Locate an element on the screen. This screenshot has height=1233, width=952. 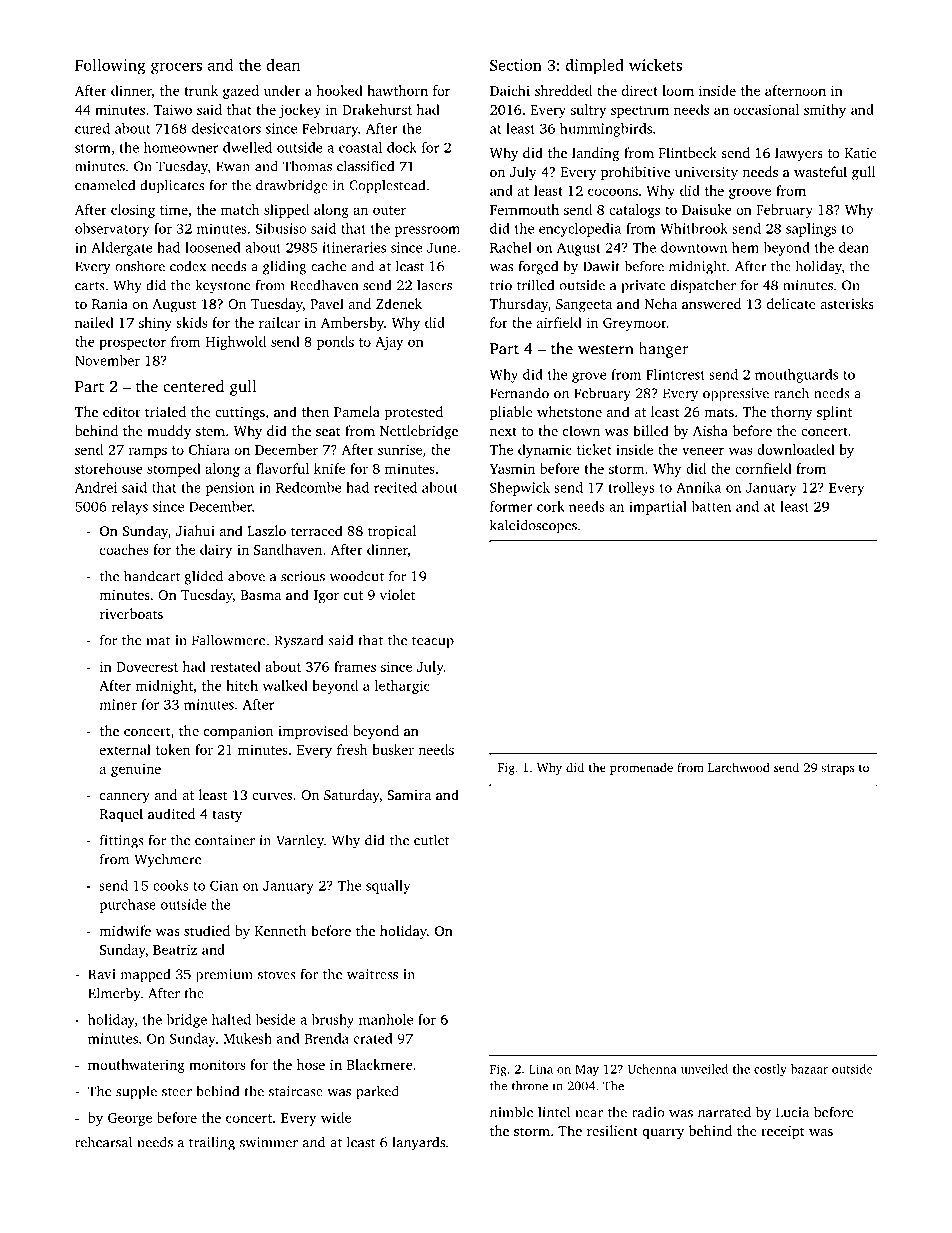
sultry is located at coordinates (588, 111).
